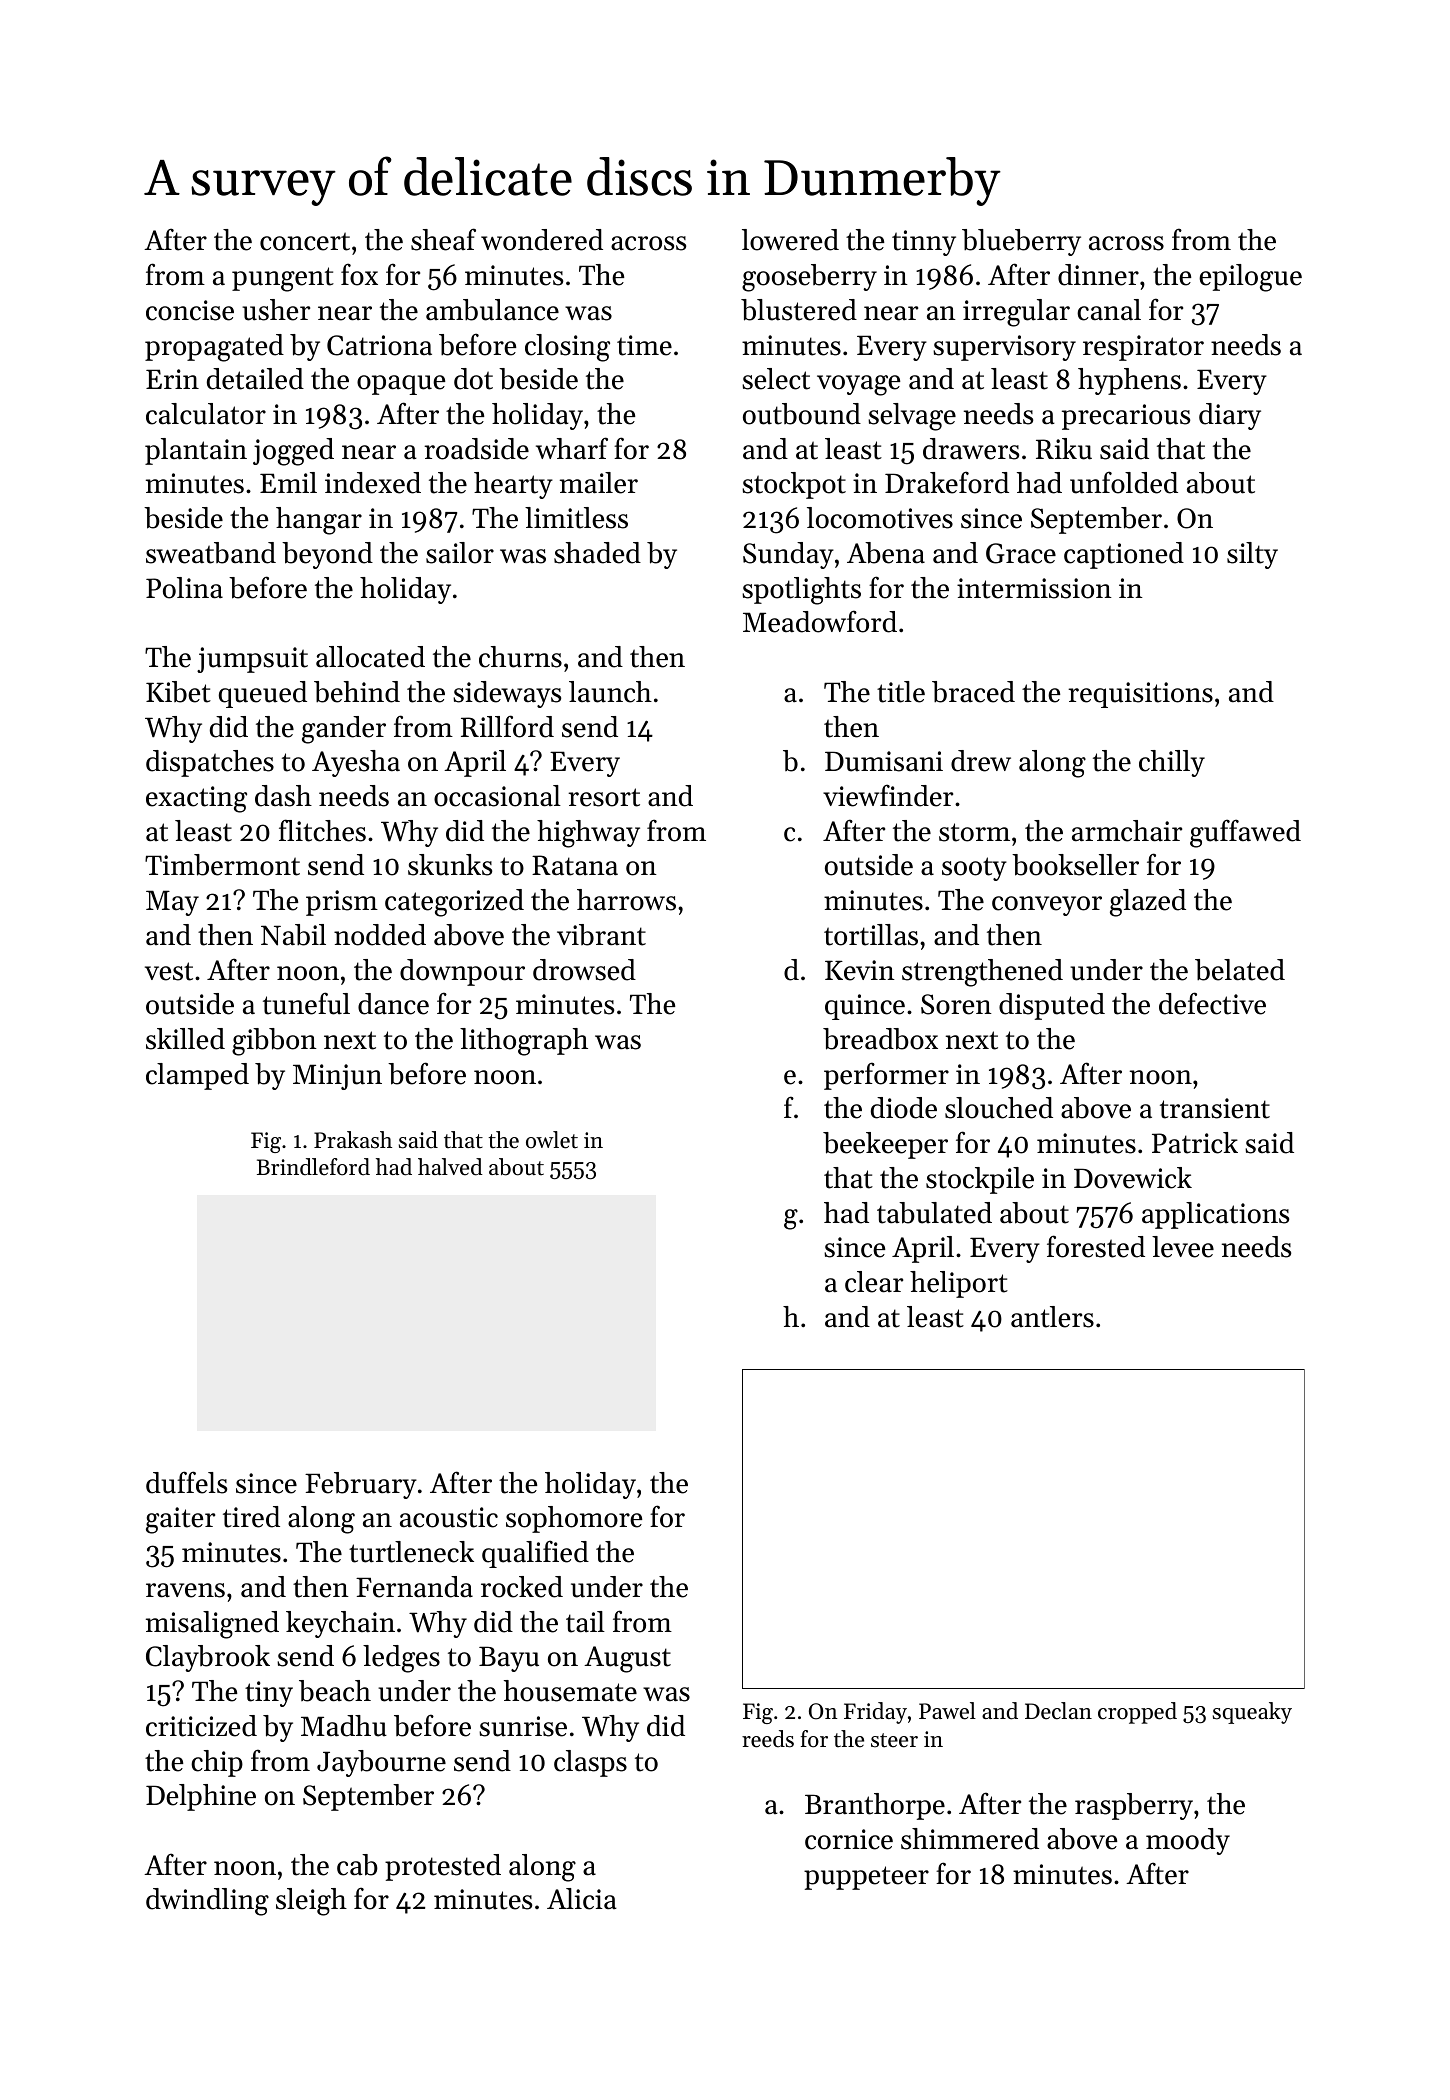 The height and width of the image is (2100, 1450). What do you see at coordinates (884, 761) in the image?
I see `Dumisani` at bounding box center [884, 761].
